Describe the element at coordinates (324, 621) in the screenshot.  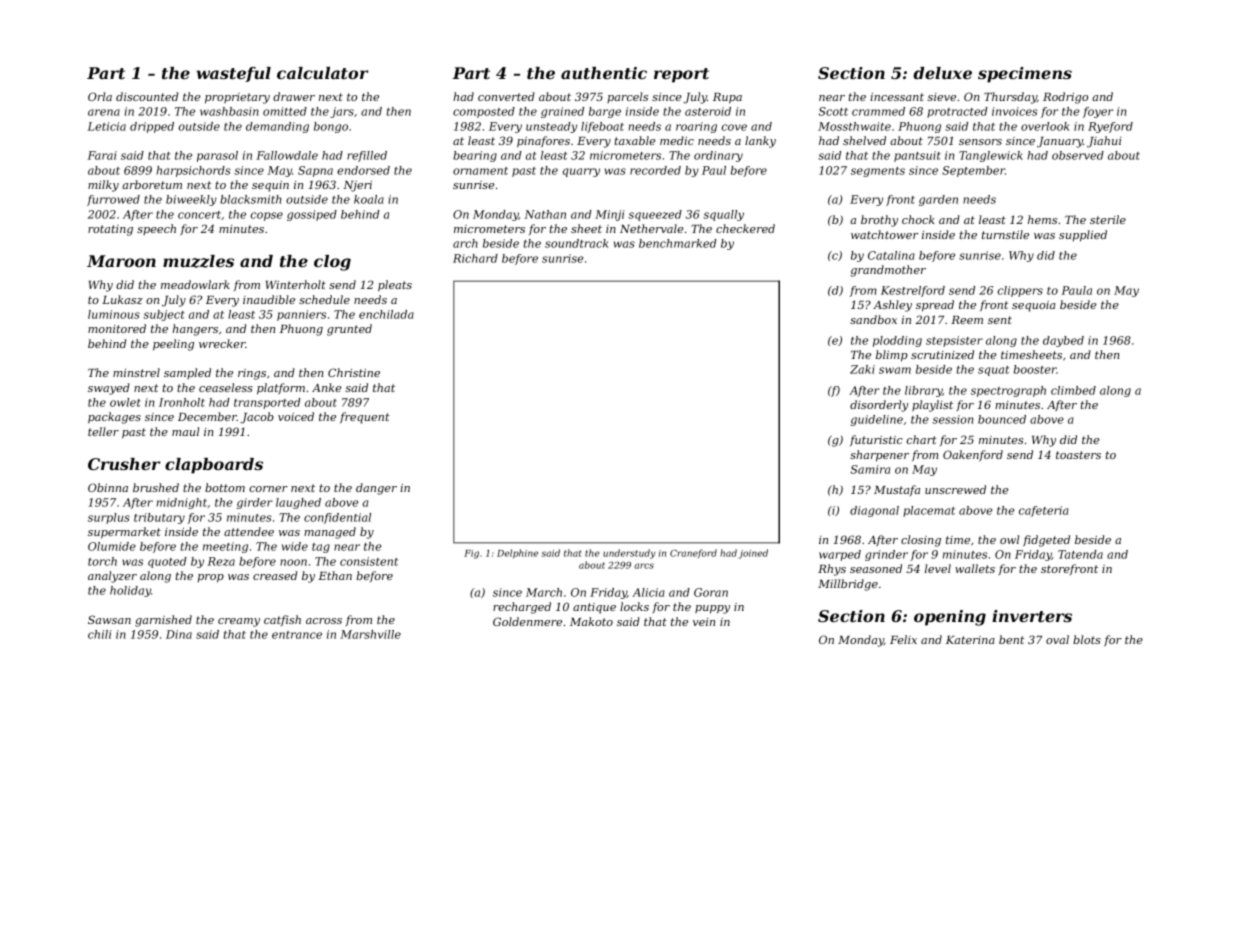
I see `across` at that location.
